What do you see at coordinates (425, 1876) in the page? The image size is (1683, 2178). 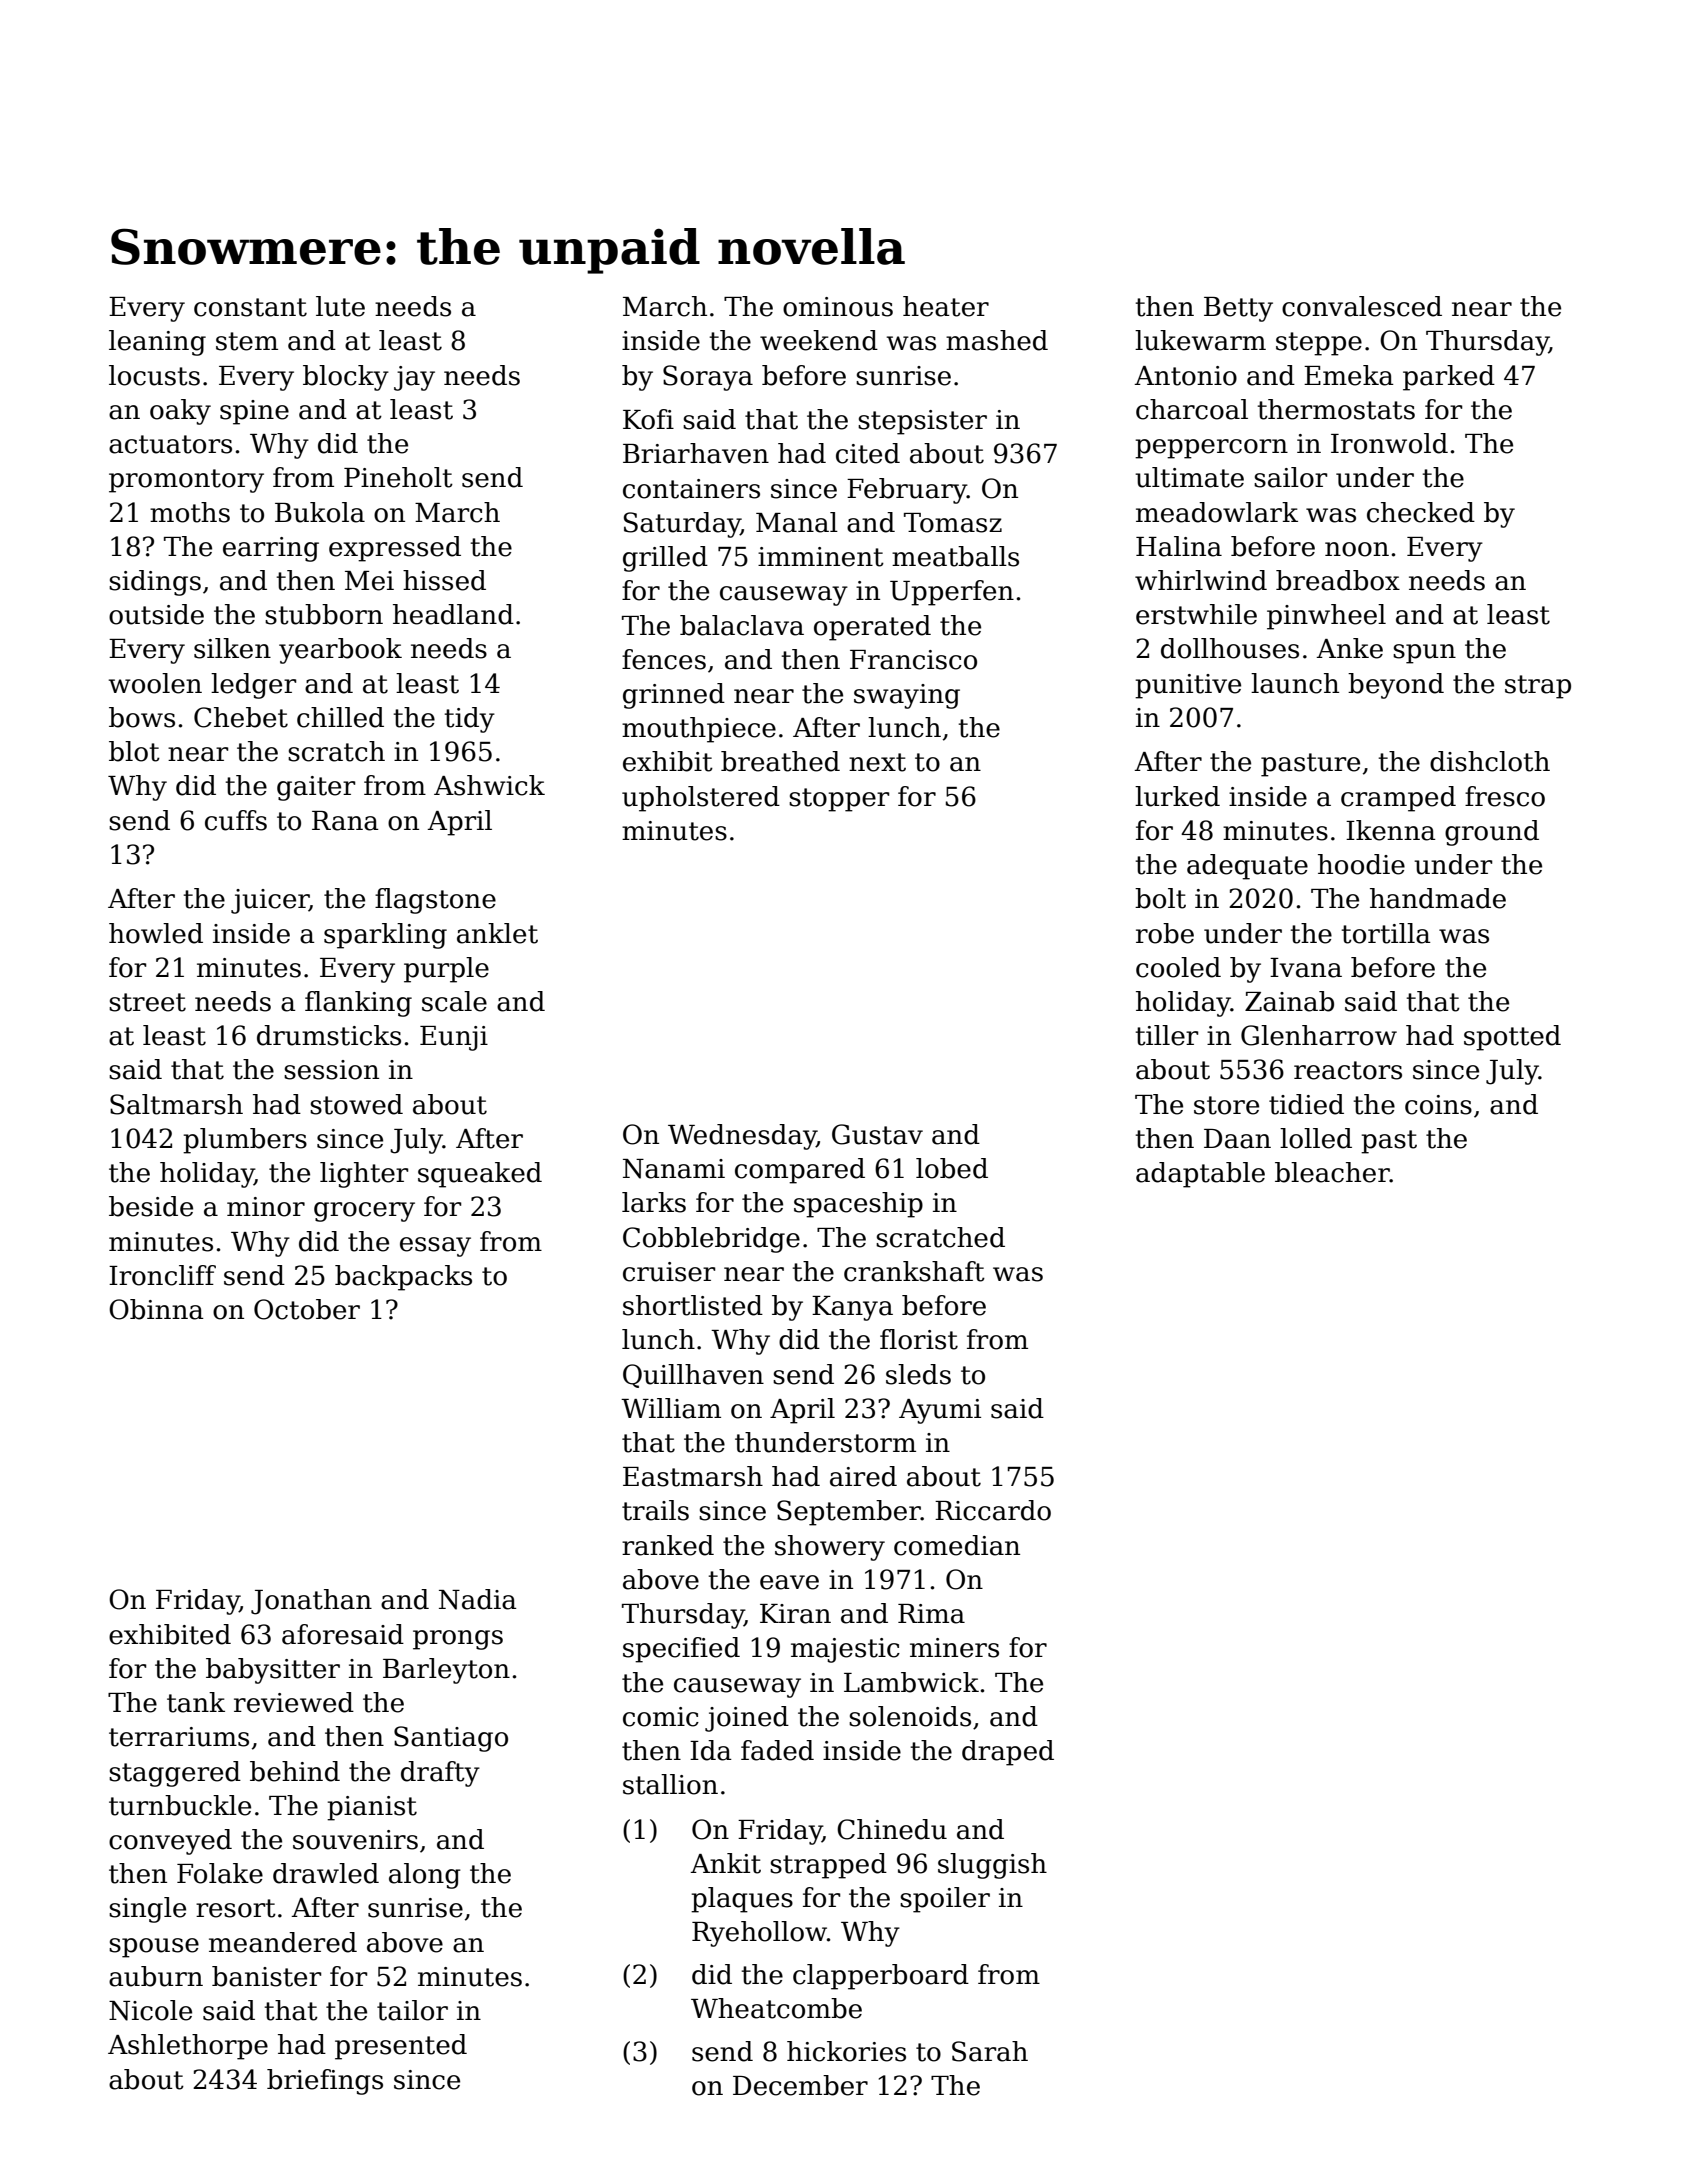 I see `along` at bounding box center [425, 1876].
